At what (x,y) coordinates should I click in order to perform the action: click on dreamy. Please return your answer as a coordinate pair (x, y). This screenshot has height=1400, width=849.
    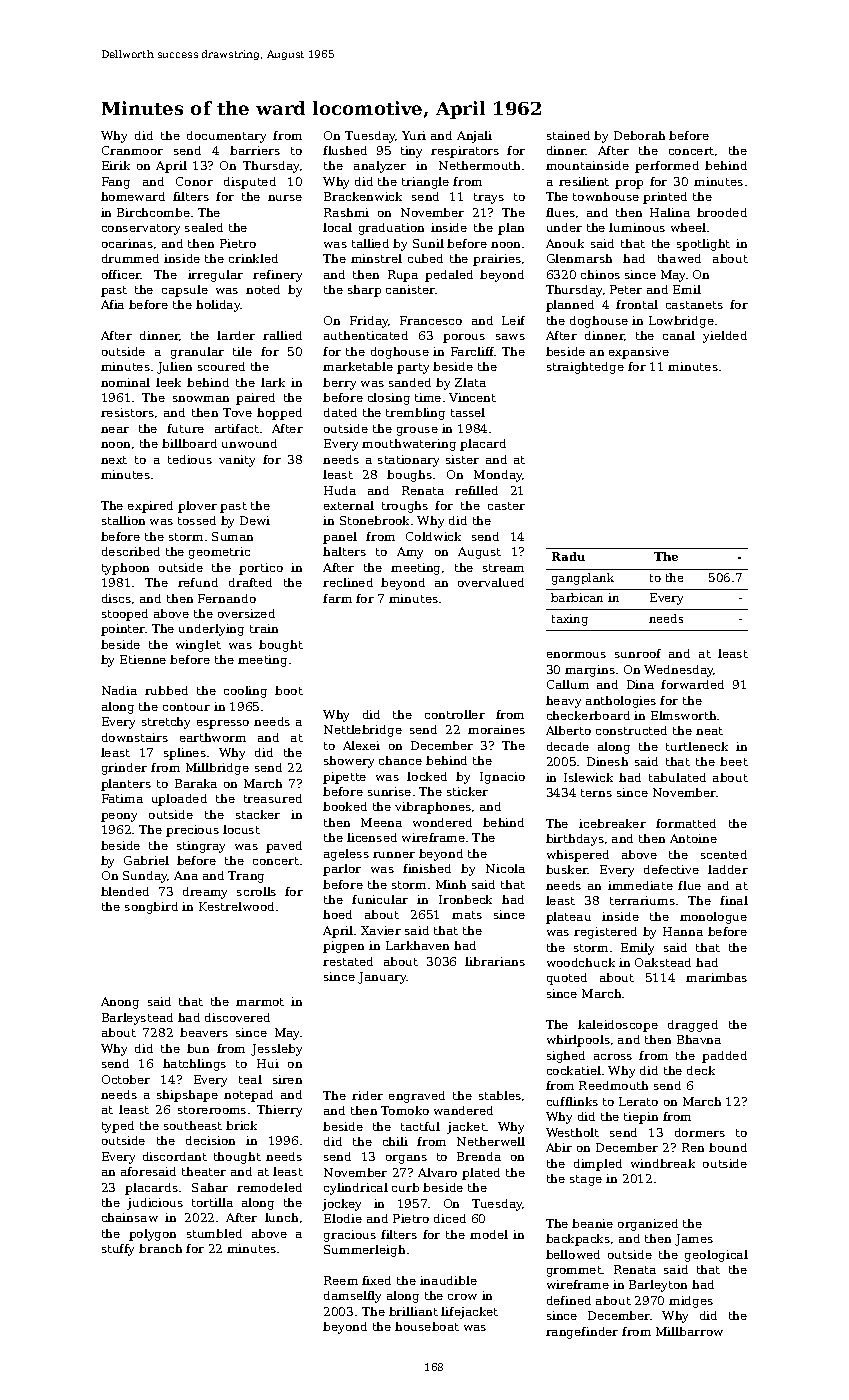
    Looking at the image, I should click on (205, 893).
